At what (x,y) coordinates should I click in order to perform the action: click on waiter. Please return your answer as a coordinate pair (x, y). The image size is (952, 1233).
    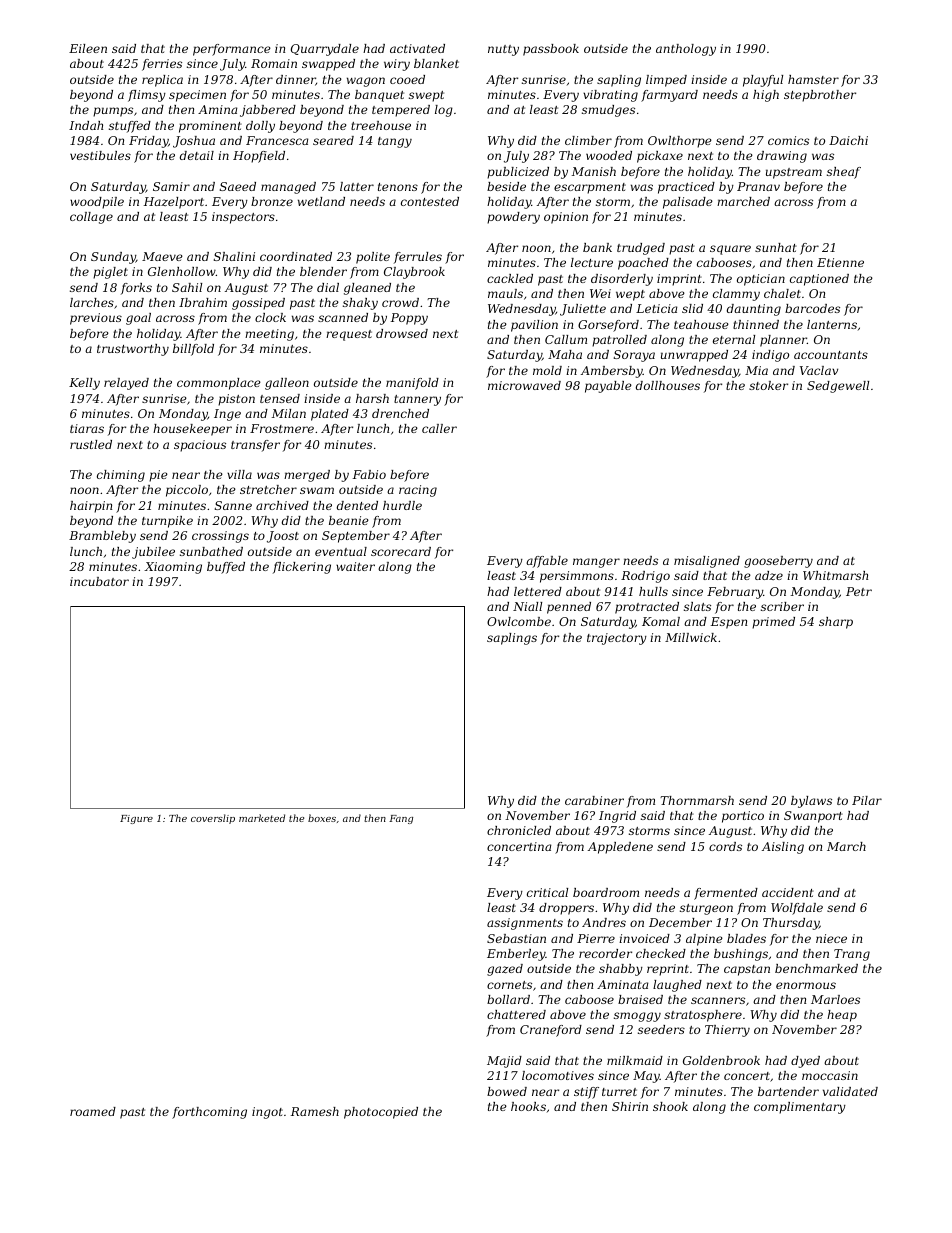
    Looking at the image, I should click on (355, 566).
